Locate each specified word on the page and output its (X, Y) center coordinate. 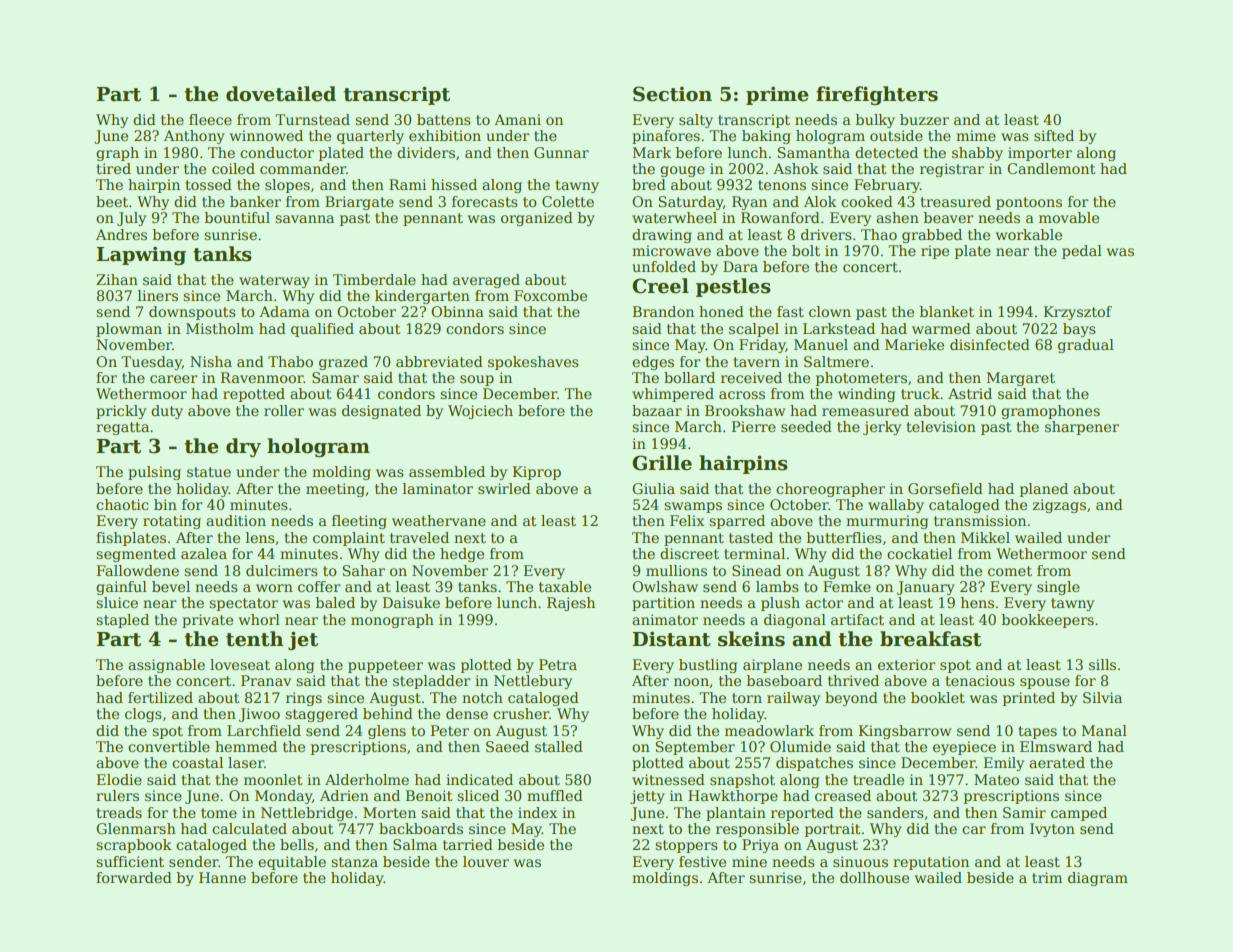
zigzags (1059, 506)
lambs (777, 586)
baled (335, 602)
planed (1043, 490)
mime (976, 135)
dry (243, 447)
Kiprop (537, 473)
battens (444, 119)
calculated (249, 828)
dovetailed (281, 94)
